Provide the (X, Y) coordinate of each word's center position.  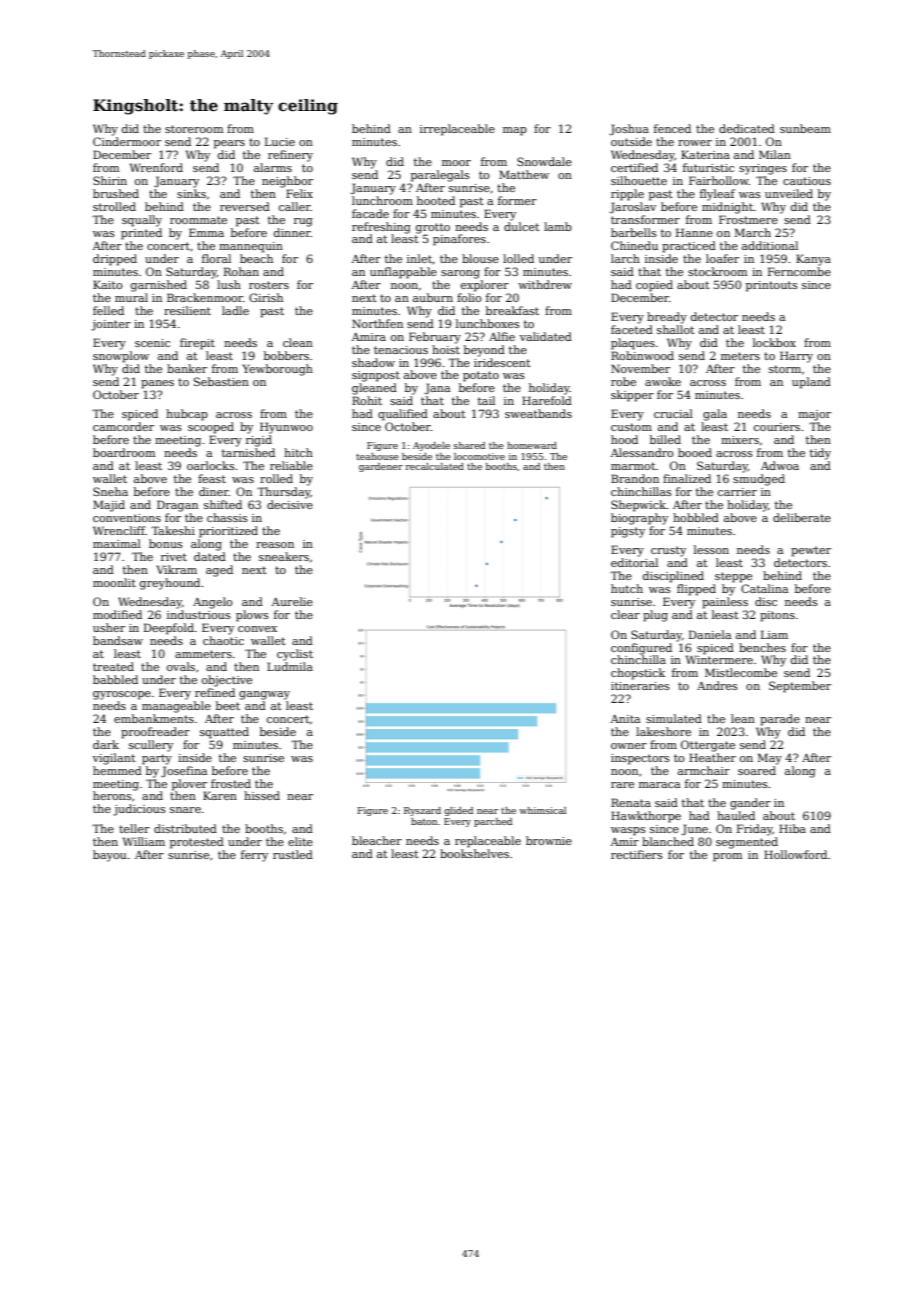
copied (654, 286)
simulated (674, 718)
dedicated (747, 128)
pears (229, 144)
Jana (437, 389)
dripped (115, 260)
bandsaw (118, 640)
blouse (480, 258)
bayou (110, 856)
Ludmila (290, 666)
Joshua (629, 130)
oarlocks (211, 465)
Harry (796, 357)
